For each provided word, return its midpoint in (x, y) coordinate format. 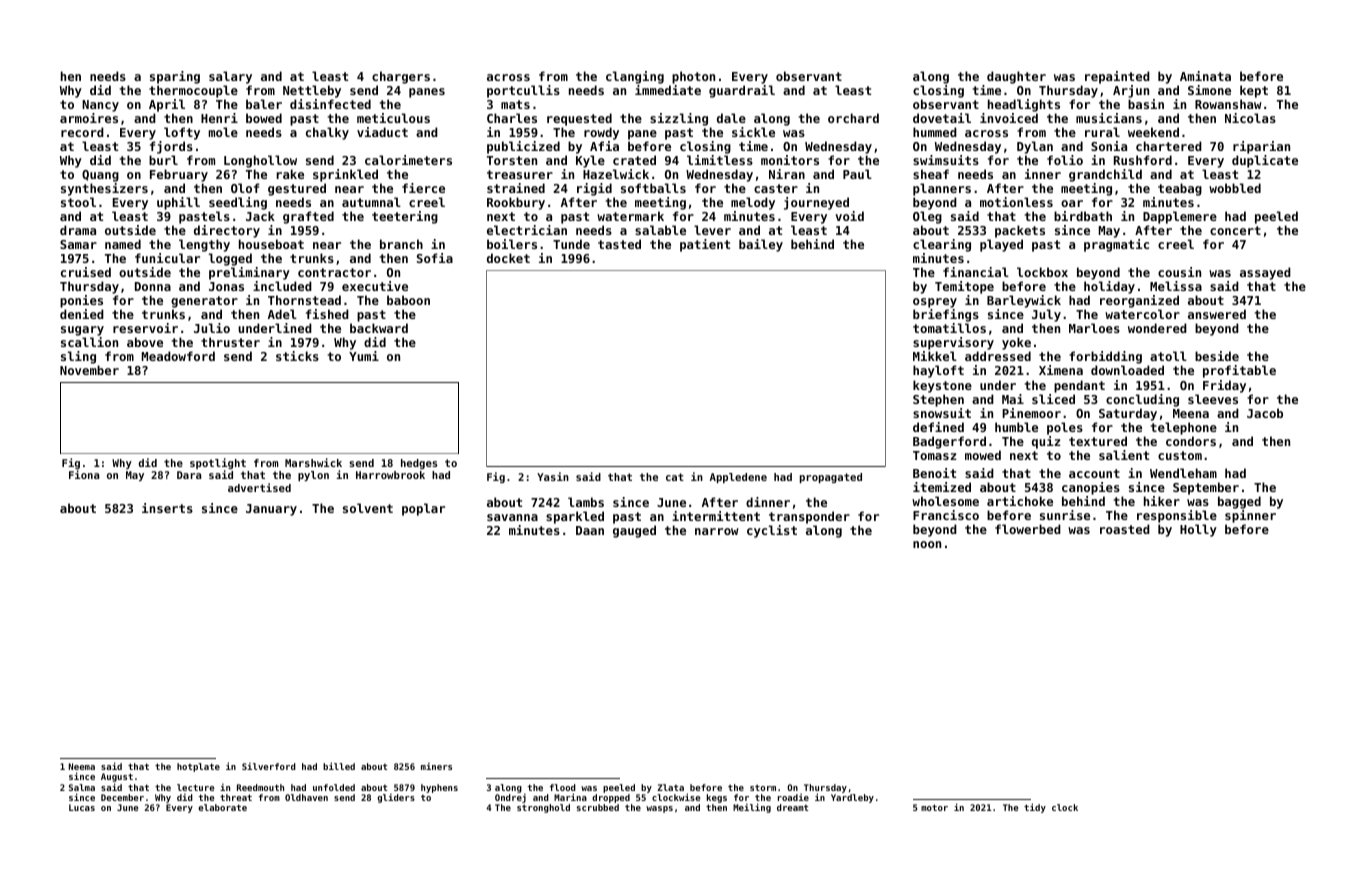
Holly (1198, 530)
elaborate (222, 807)
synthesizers (104, 189)
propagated (831, 478)
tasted (619, 244)
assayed (1265, 273)
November (89, 370)
